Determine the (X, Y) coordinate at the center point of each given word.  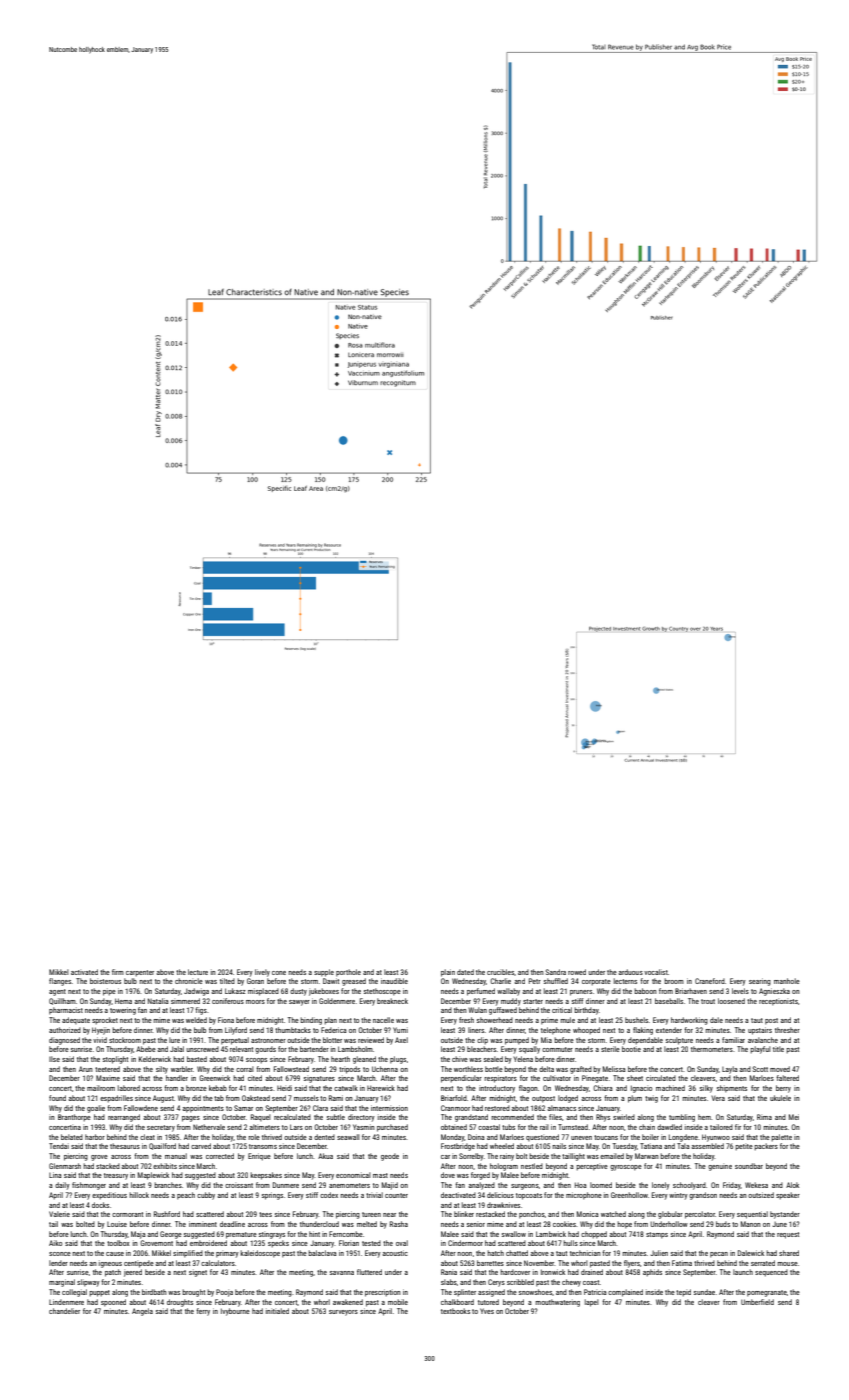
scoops (256, 1061)
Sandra (556, 972)
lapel (592, 1303)
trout (708, 1001)
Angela (142, 1312)
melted (367, 1224)
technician (585, 1253)
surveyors (343, 1313)
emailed (612, 1156)
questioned (542, 1137)
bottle (494, 1069)
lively (262, 973)
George (171, 1235)
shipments (732, 1089)
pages (191, 1119)
